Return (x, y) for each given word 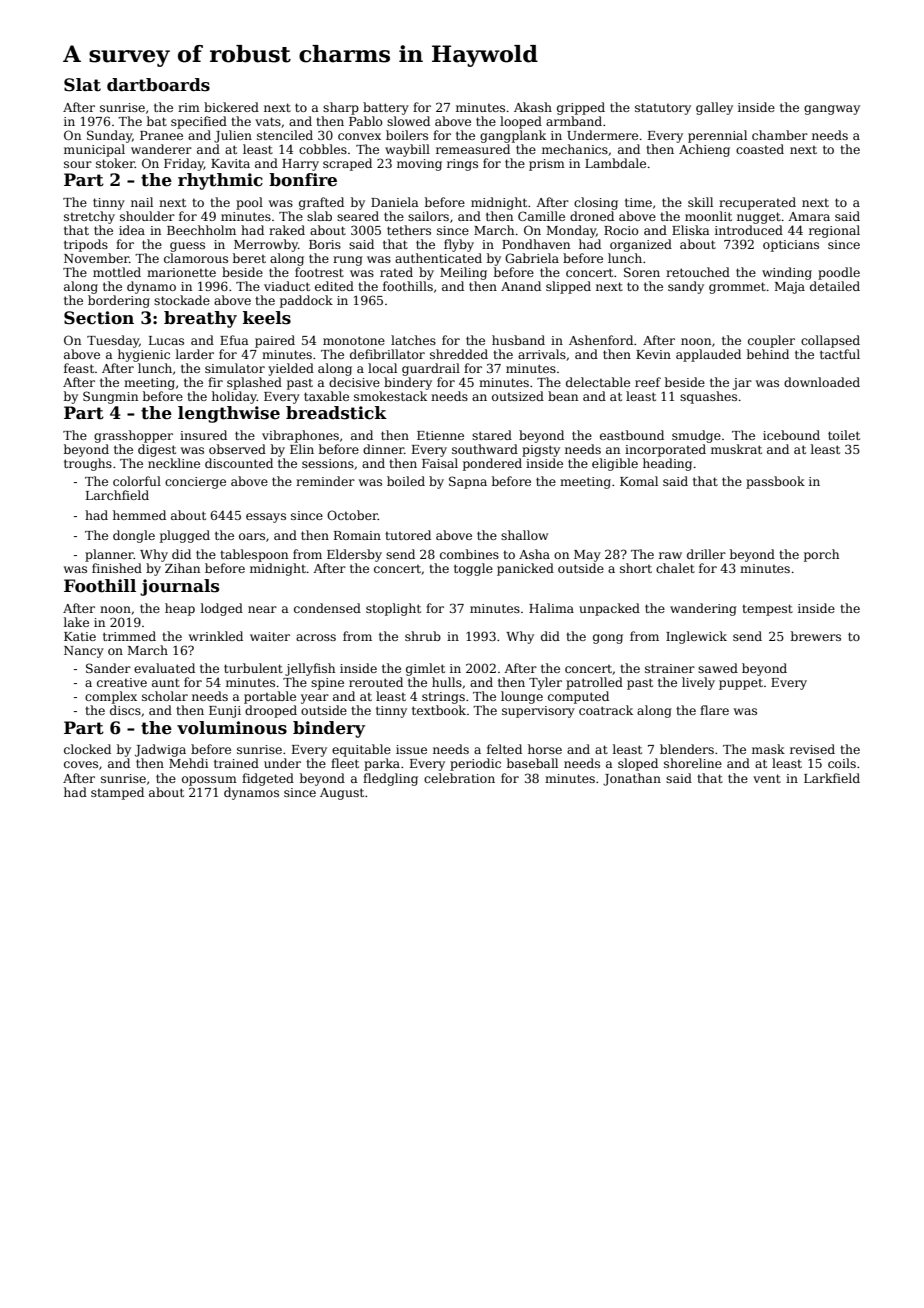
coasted (760, 149)
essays (266, 518)
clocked (87, 749)
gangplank (513, 136)
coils (842, 763)
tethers (409, 230)
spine (327, 684)
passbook (775, 482)
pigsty (541, 451)
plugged (185, 536)
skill (700, 202)
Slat (82, 85)
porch (821, 555)
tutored (408, 535)
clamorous (196, 258)
